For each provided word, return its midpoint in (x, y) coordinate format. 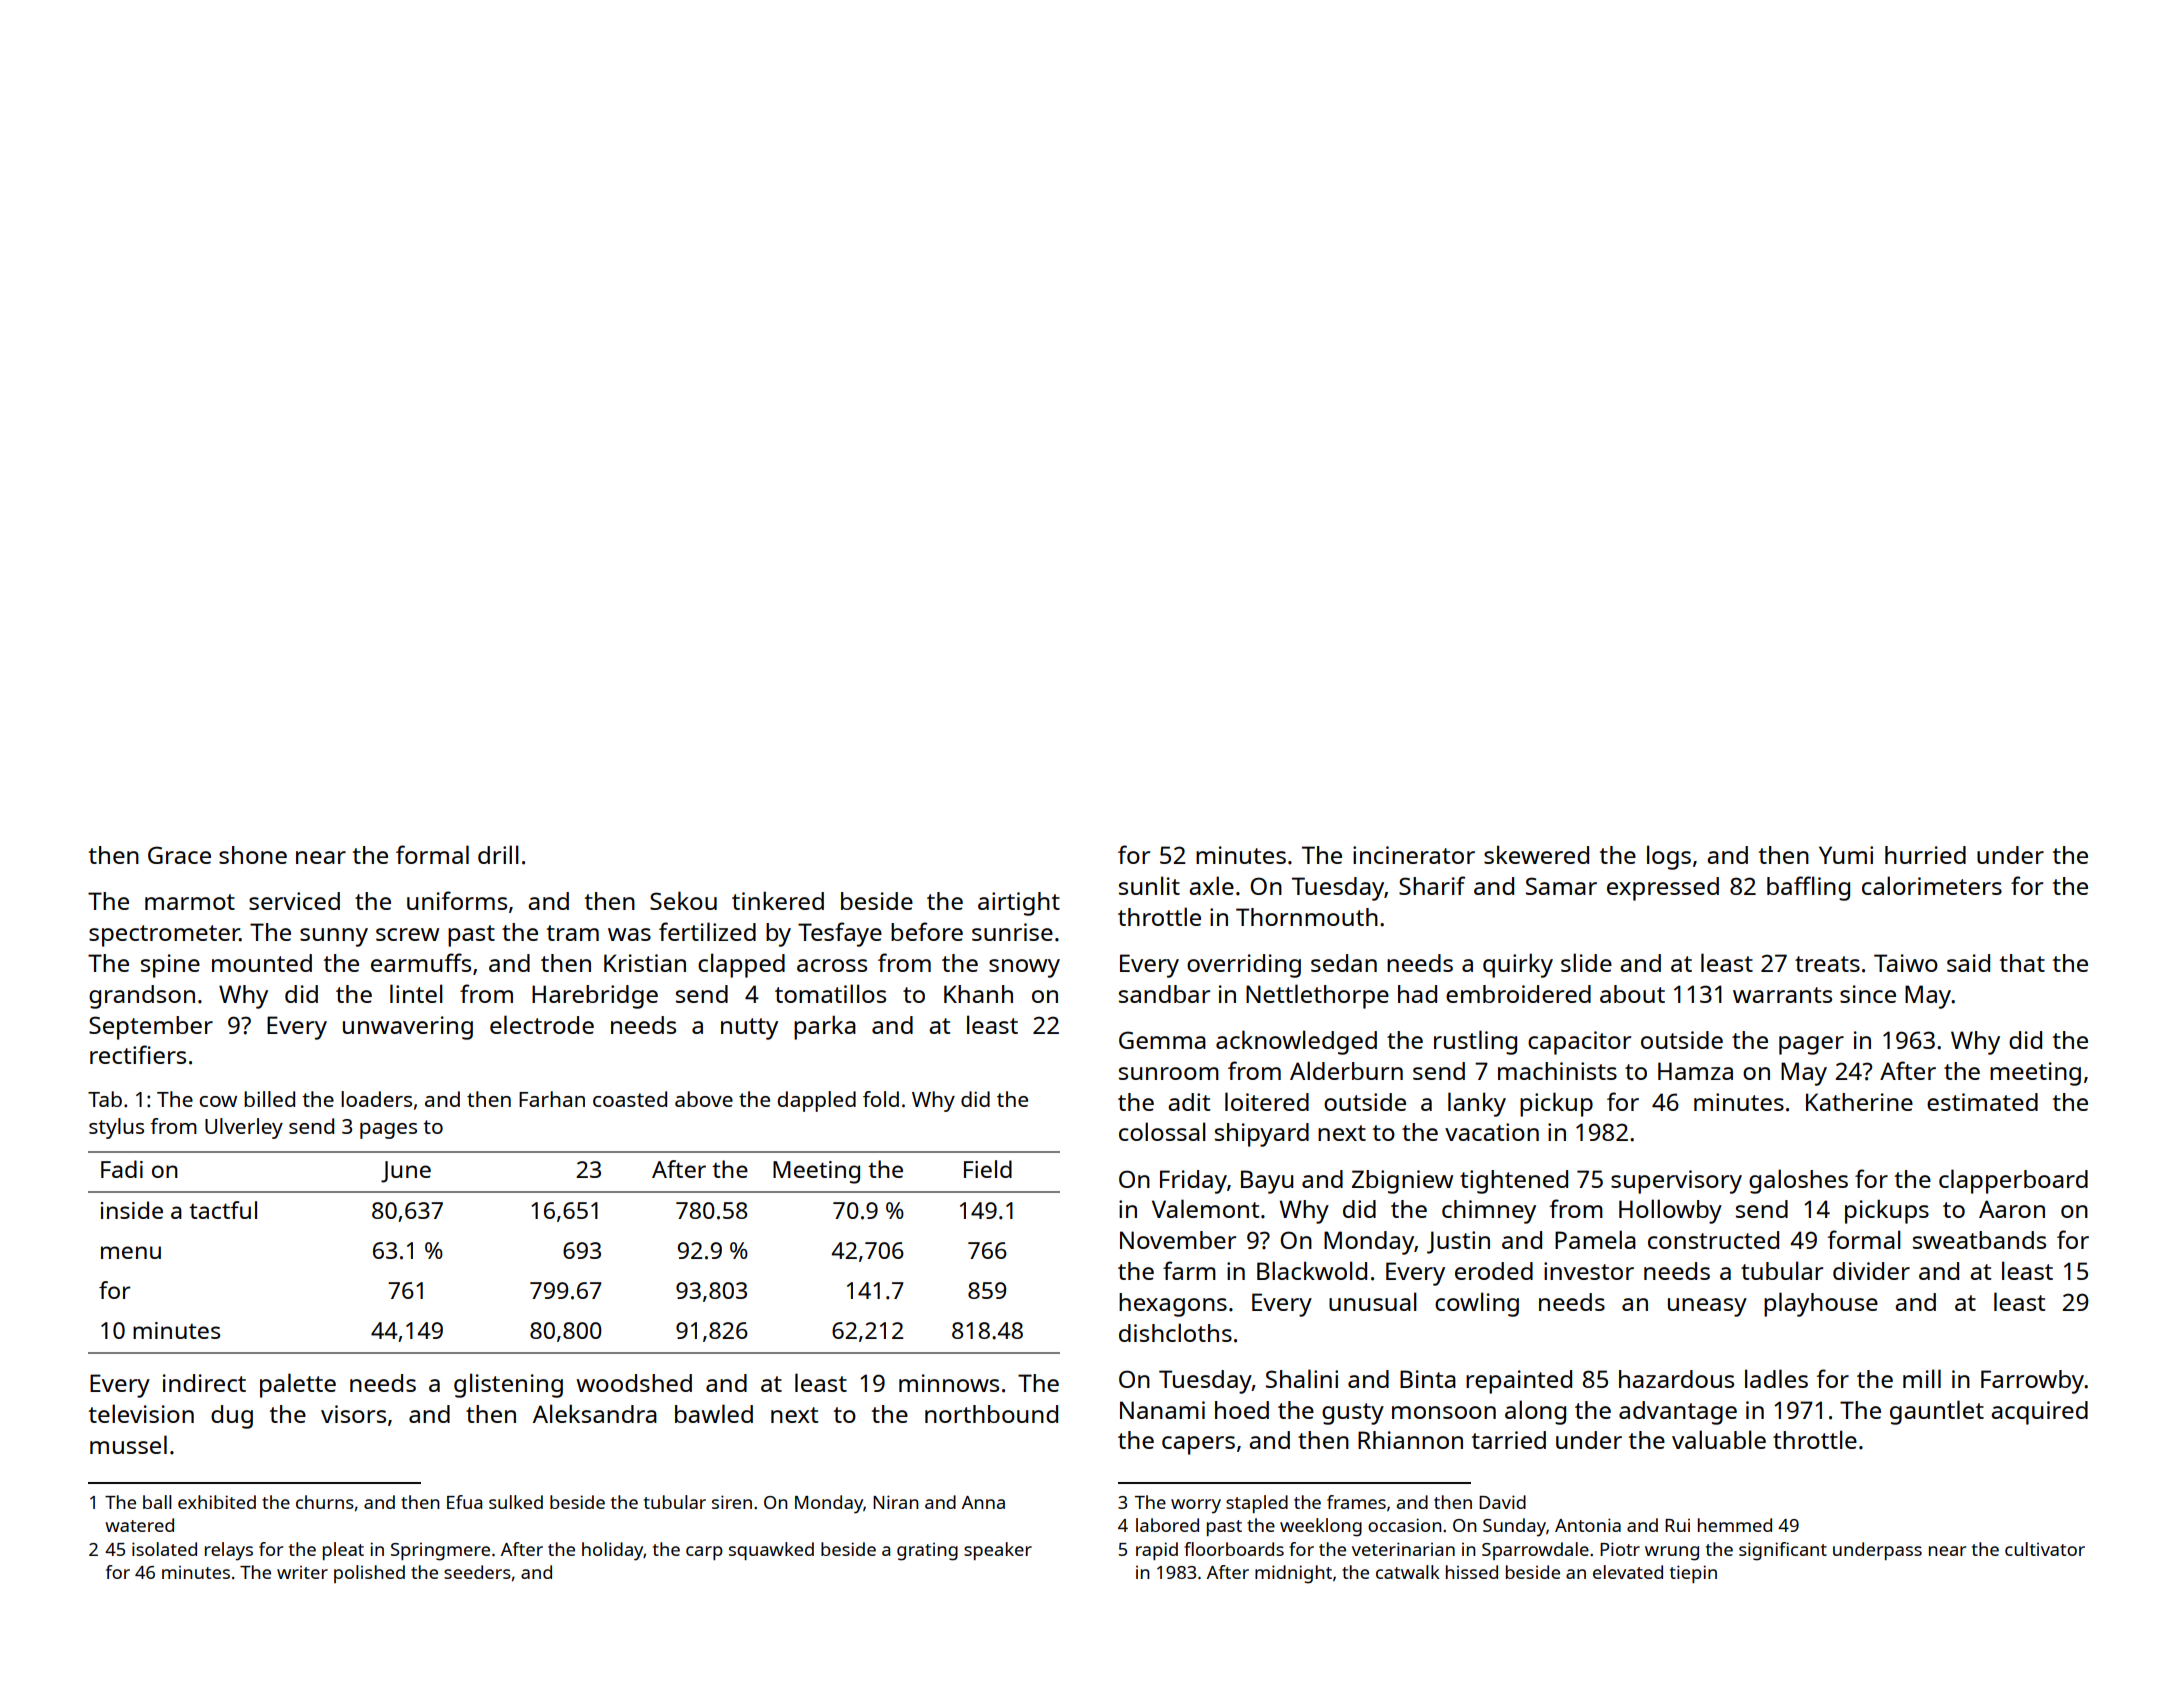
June (406, 1172)
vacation (1492, 1132)
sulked (516, 1502)
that (2022, 963)
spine (170, 966)
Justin (1458, 1242)
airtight (1019, 904)
